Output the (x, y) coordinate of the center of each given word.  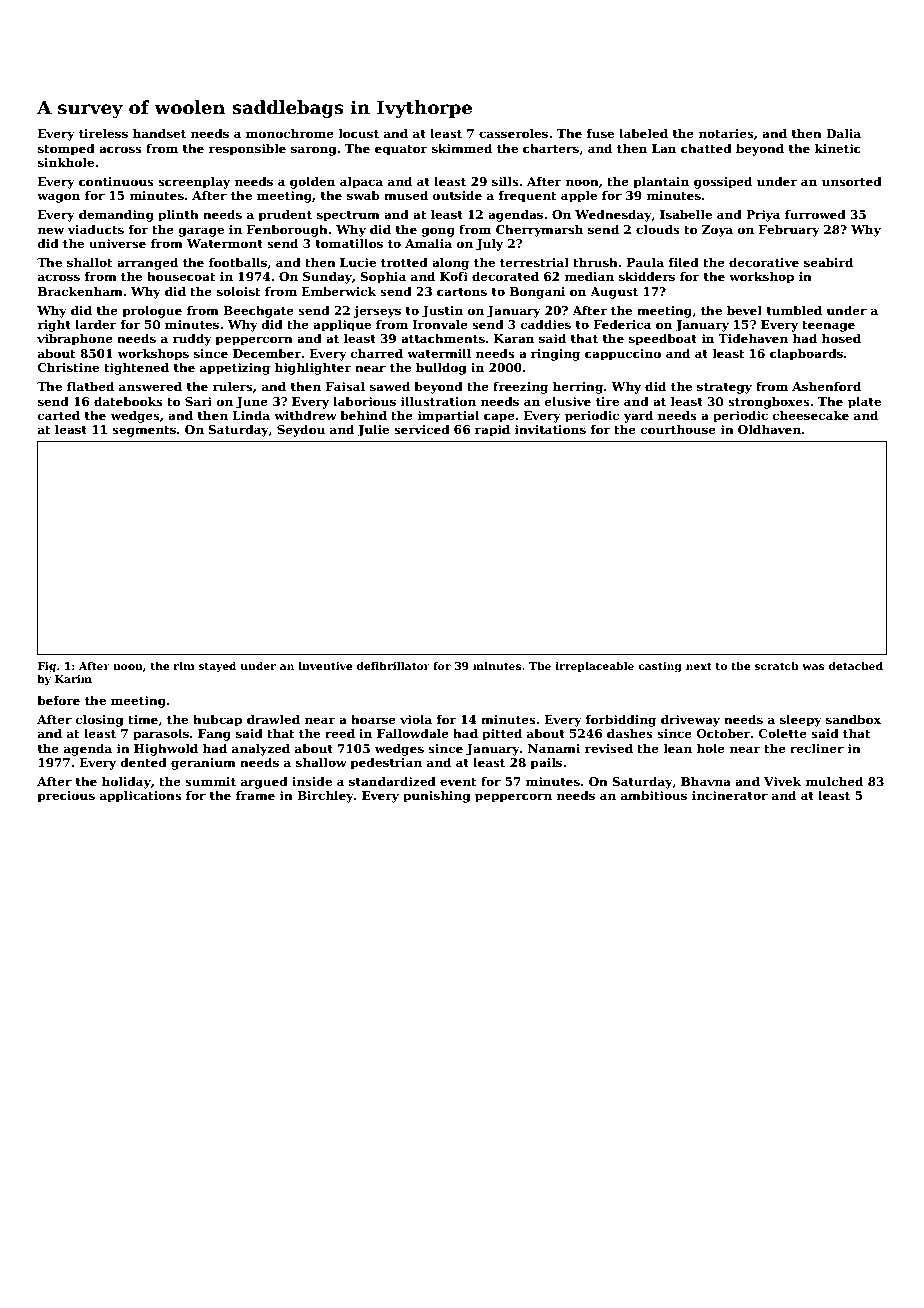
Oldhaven (769, 429)
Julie (373, 431)
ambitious (654, 795)
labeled (643, 133)
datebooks (128, 401)
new (50, 230)
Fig (47, 667)
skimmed (462, 148)
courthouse (678, 429)
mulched (834, 781)
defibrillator (393, 666)
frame (255, 795)
